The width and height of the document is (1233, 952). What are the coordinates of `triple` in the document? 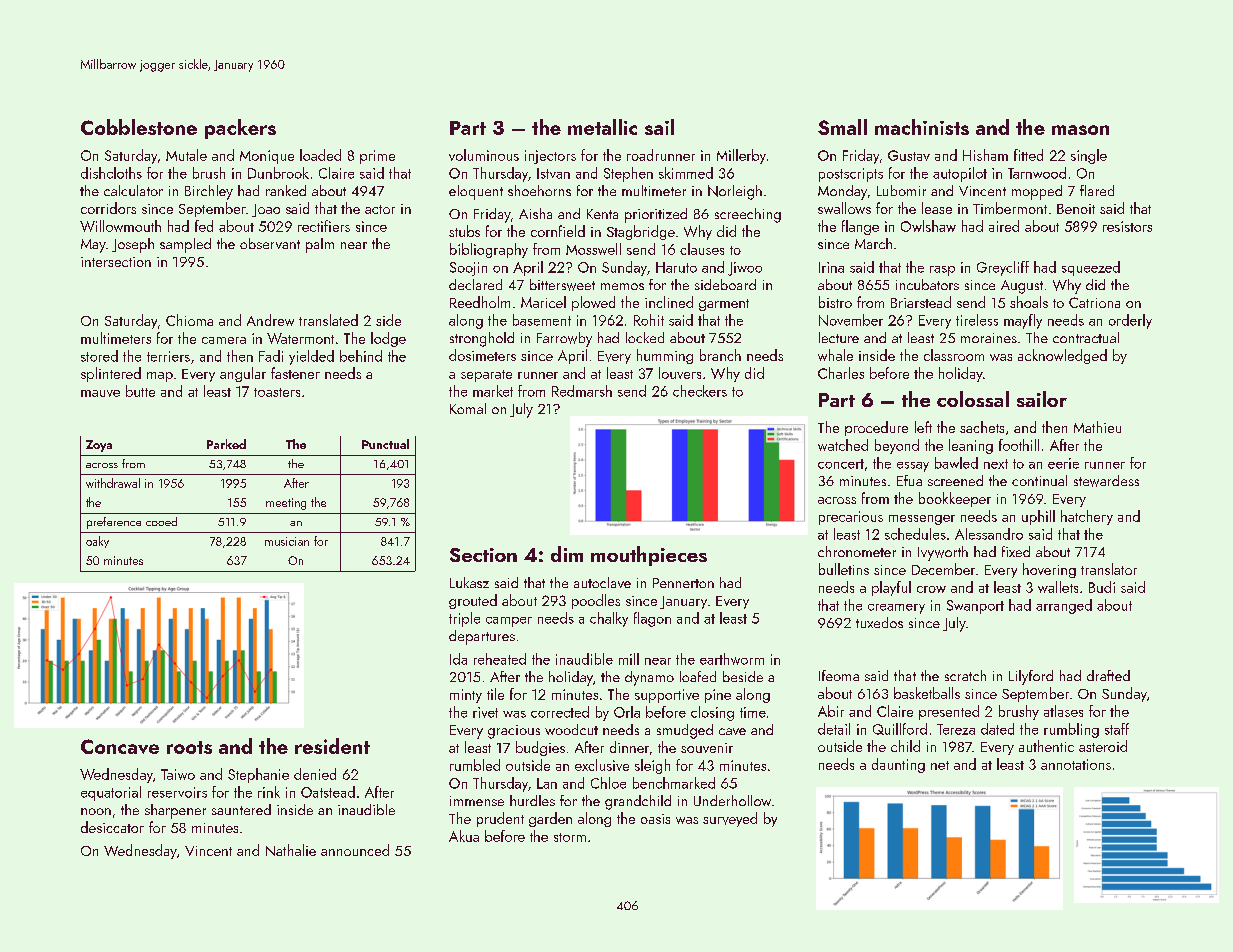 It's located at (464, 619).
